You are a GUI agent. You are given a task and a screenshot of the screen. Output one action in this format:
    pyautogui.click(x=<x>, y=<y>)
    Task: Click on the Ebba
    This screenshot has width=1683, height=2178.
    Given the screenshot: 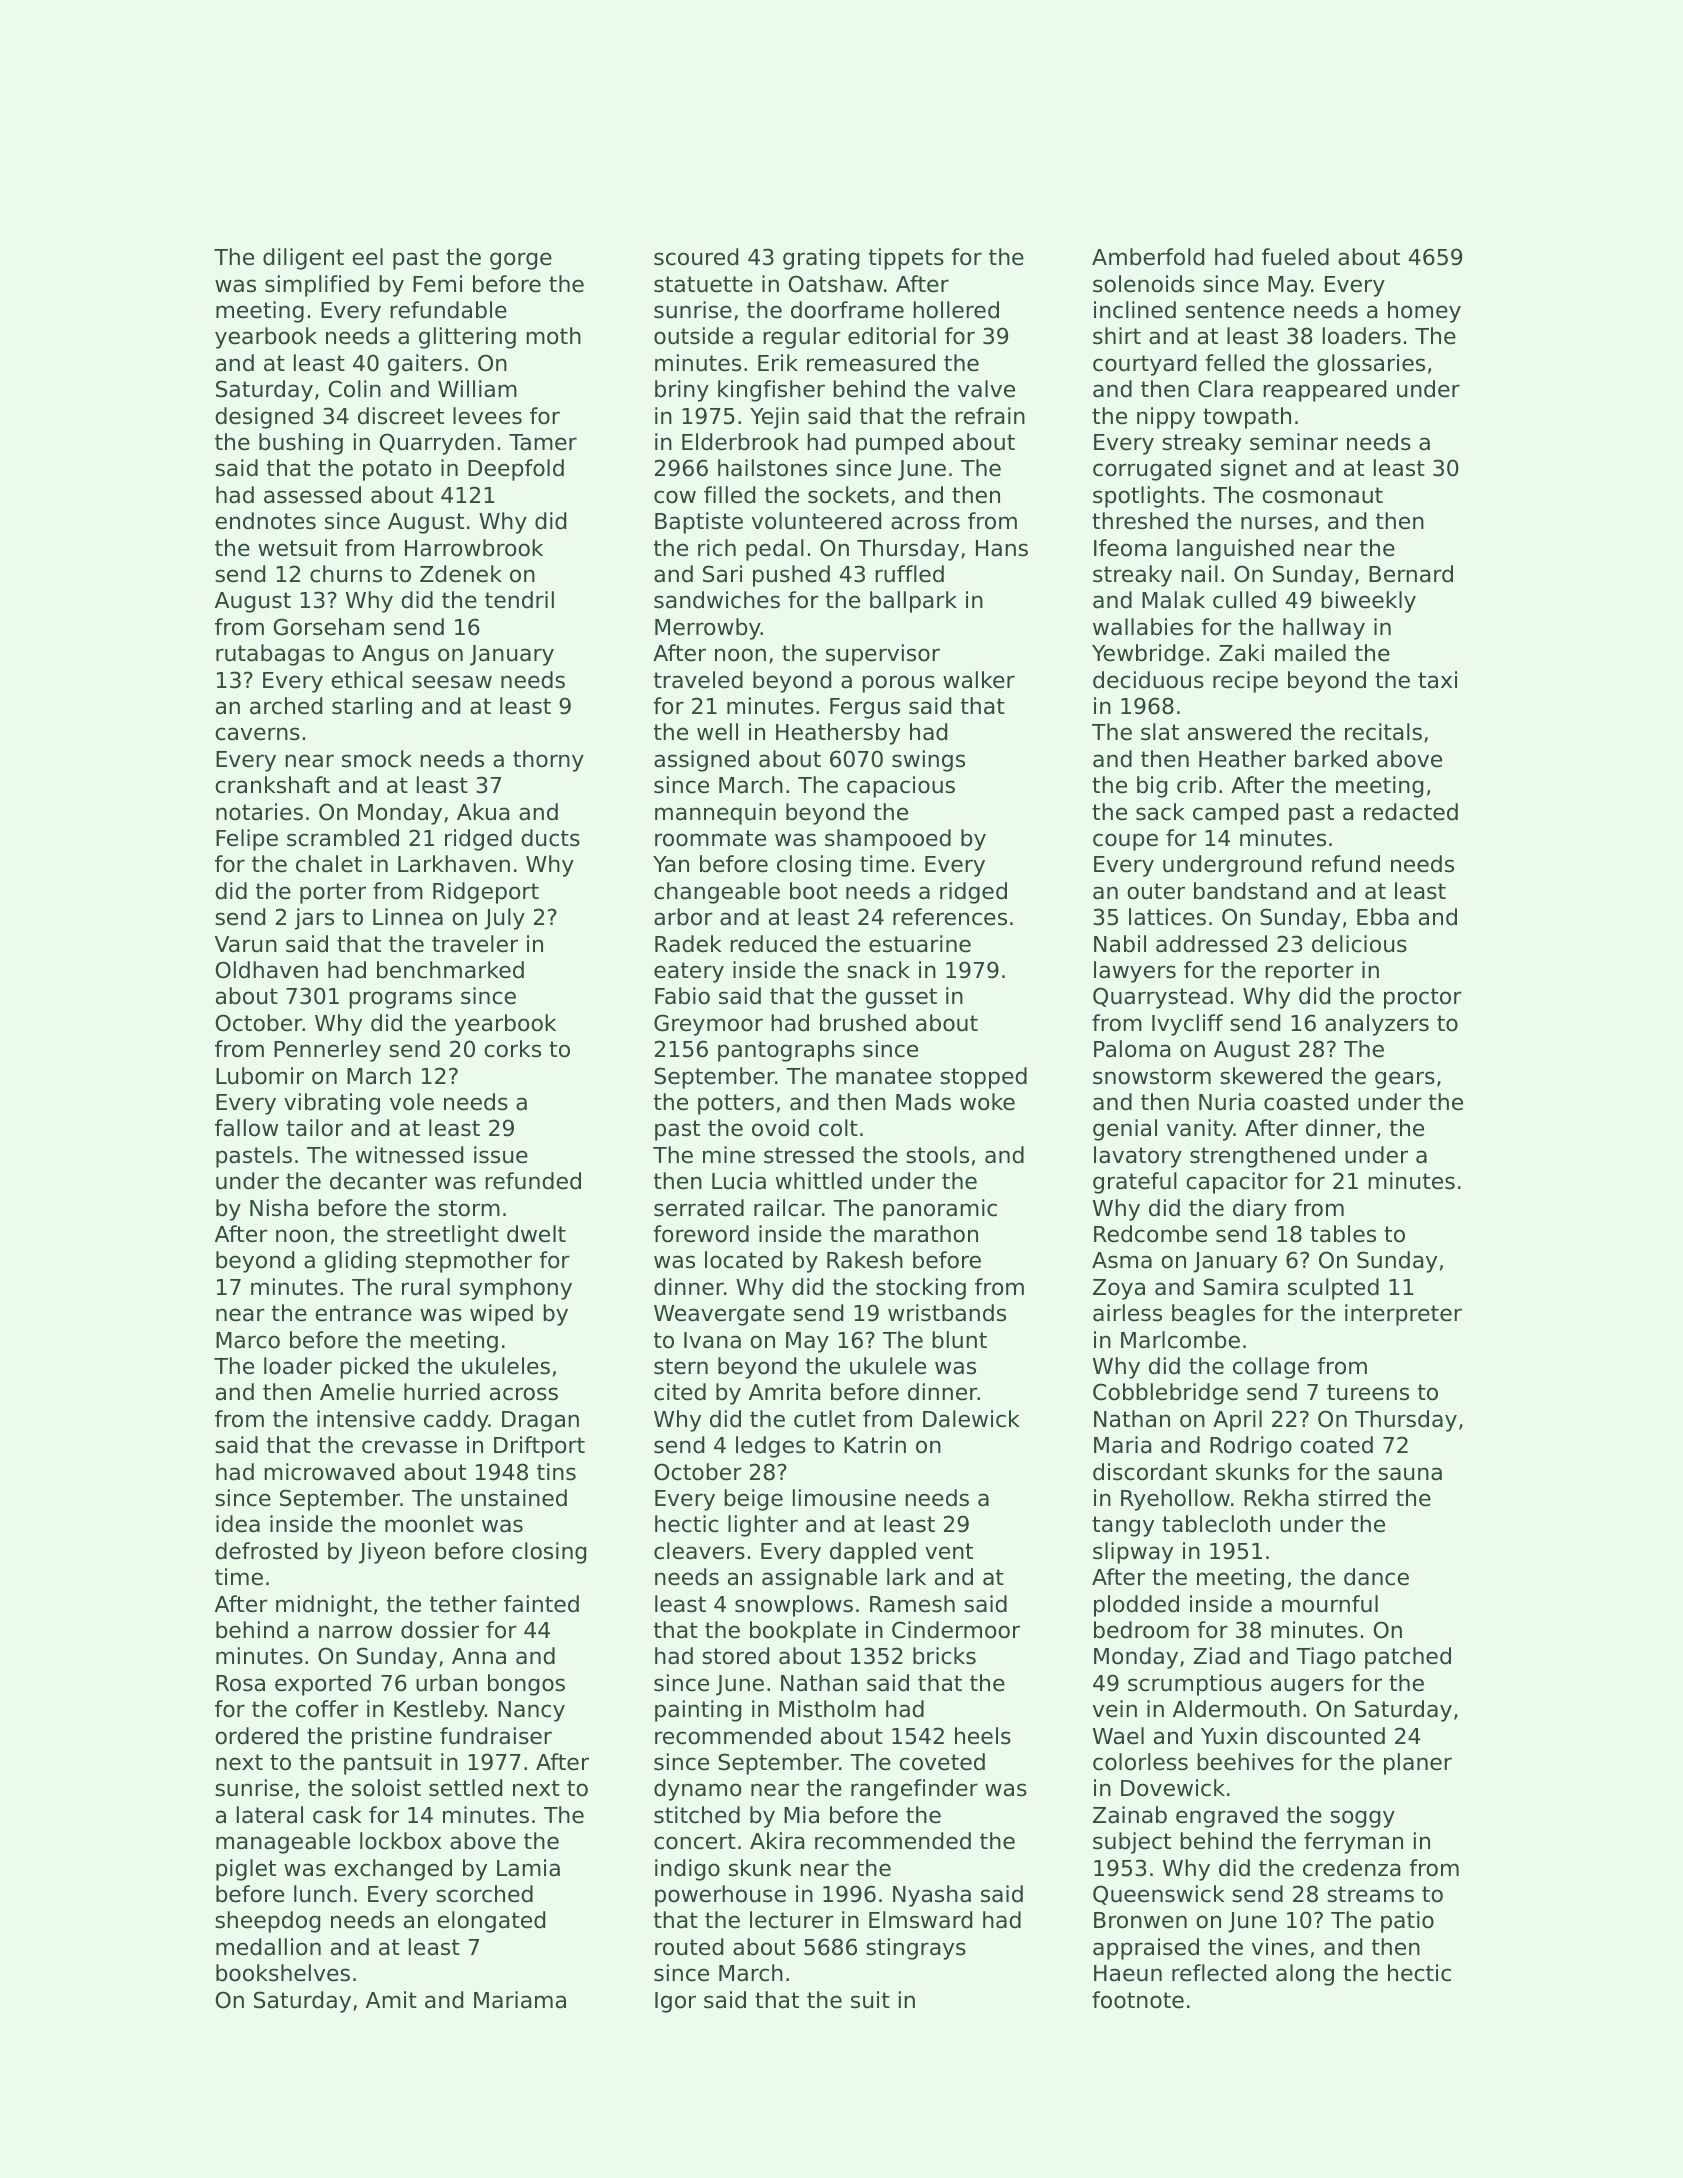 What is the action you would take?
    pyautogui.click(x=1383, y=917)
